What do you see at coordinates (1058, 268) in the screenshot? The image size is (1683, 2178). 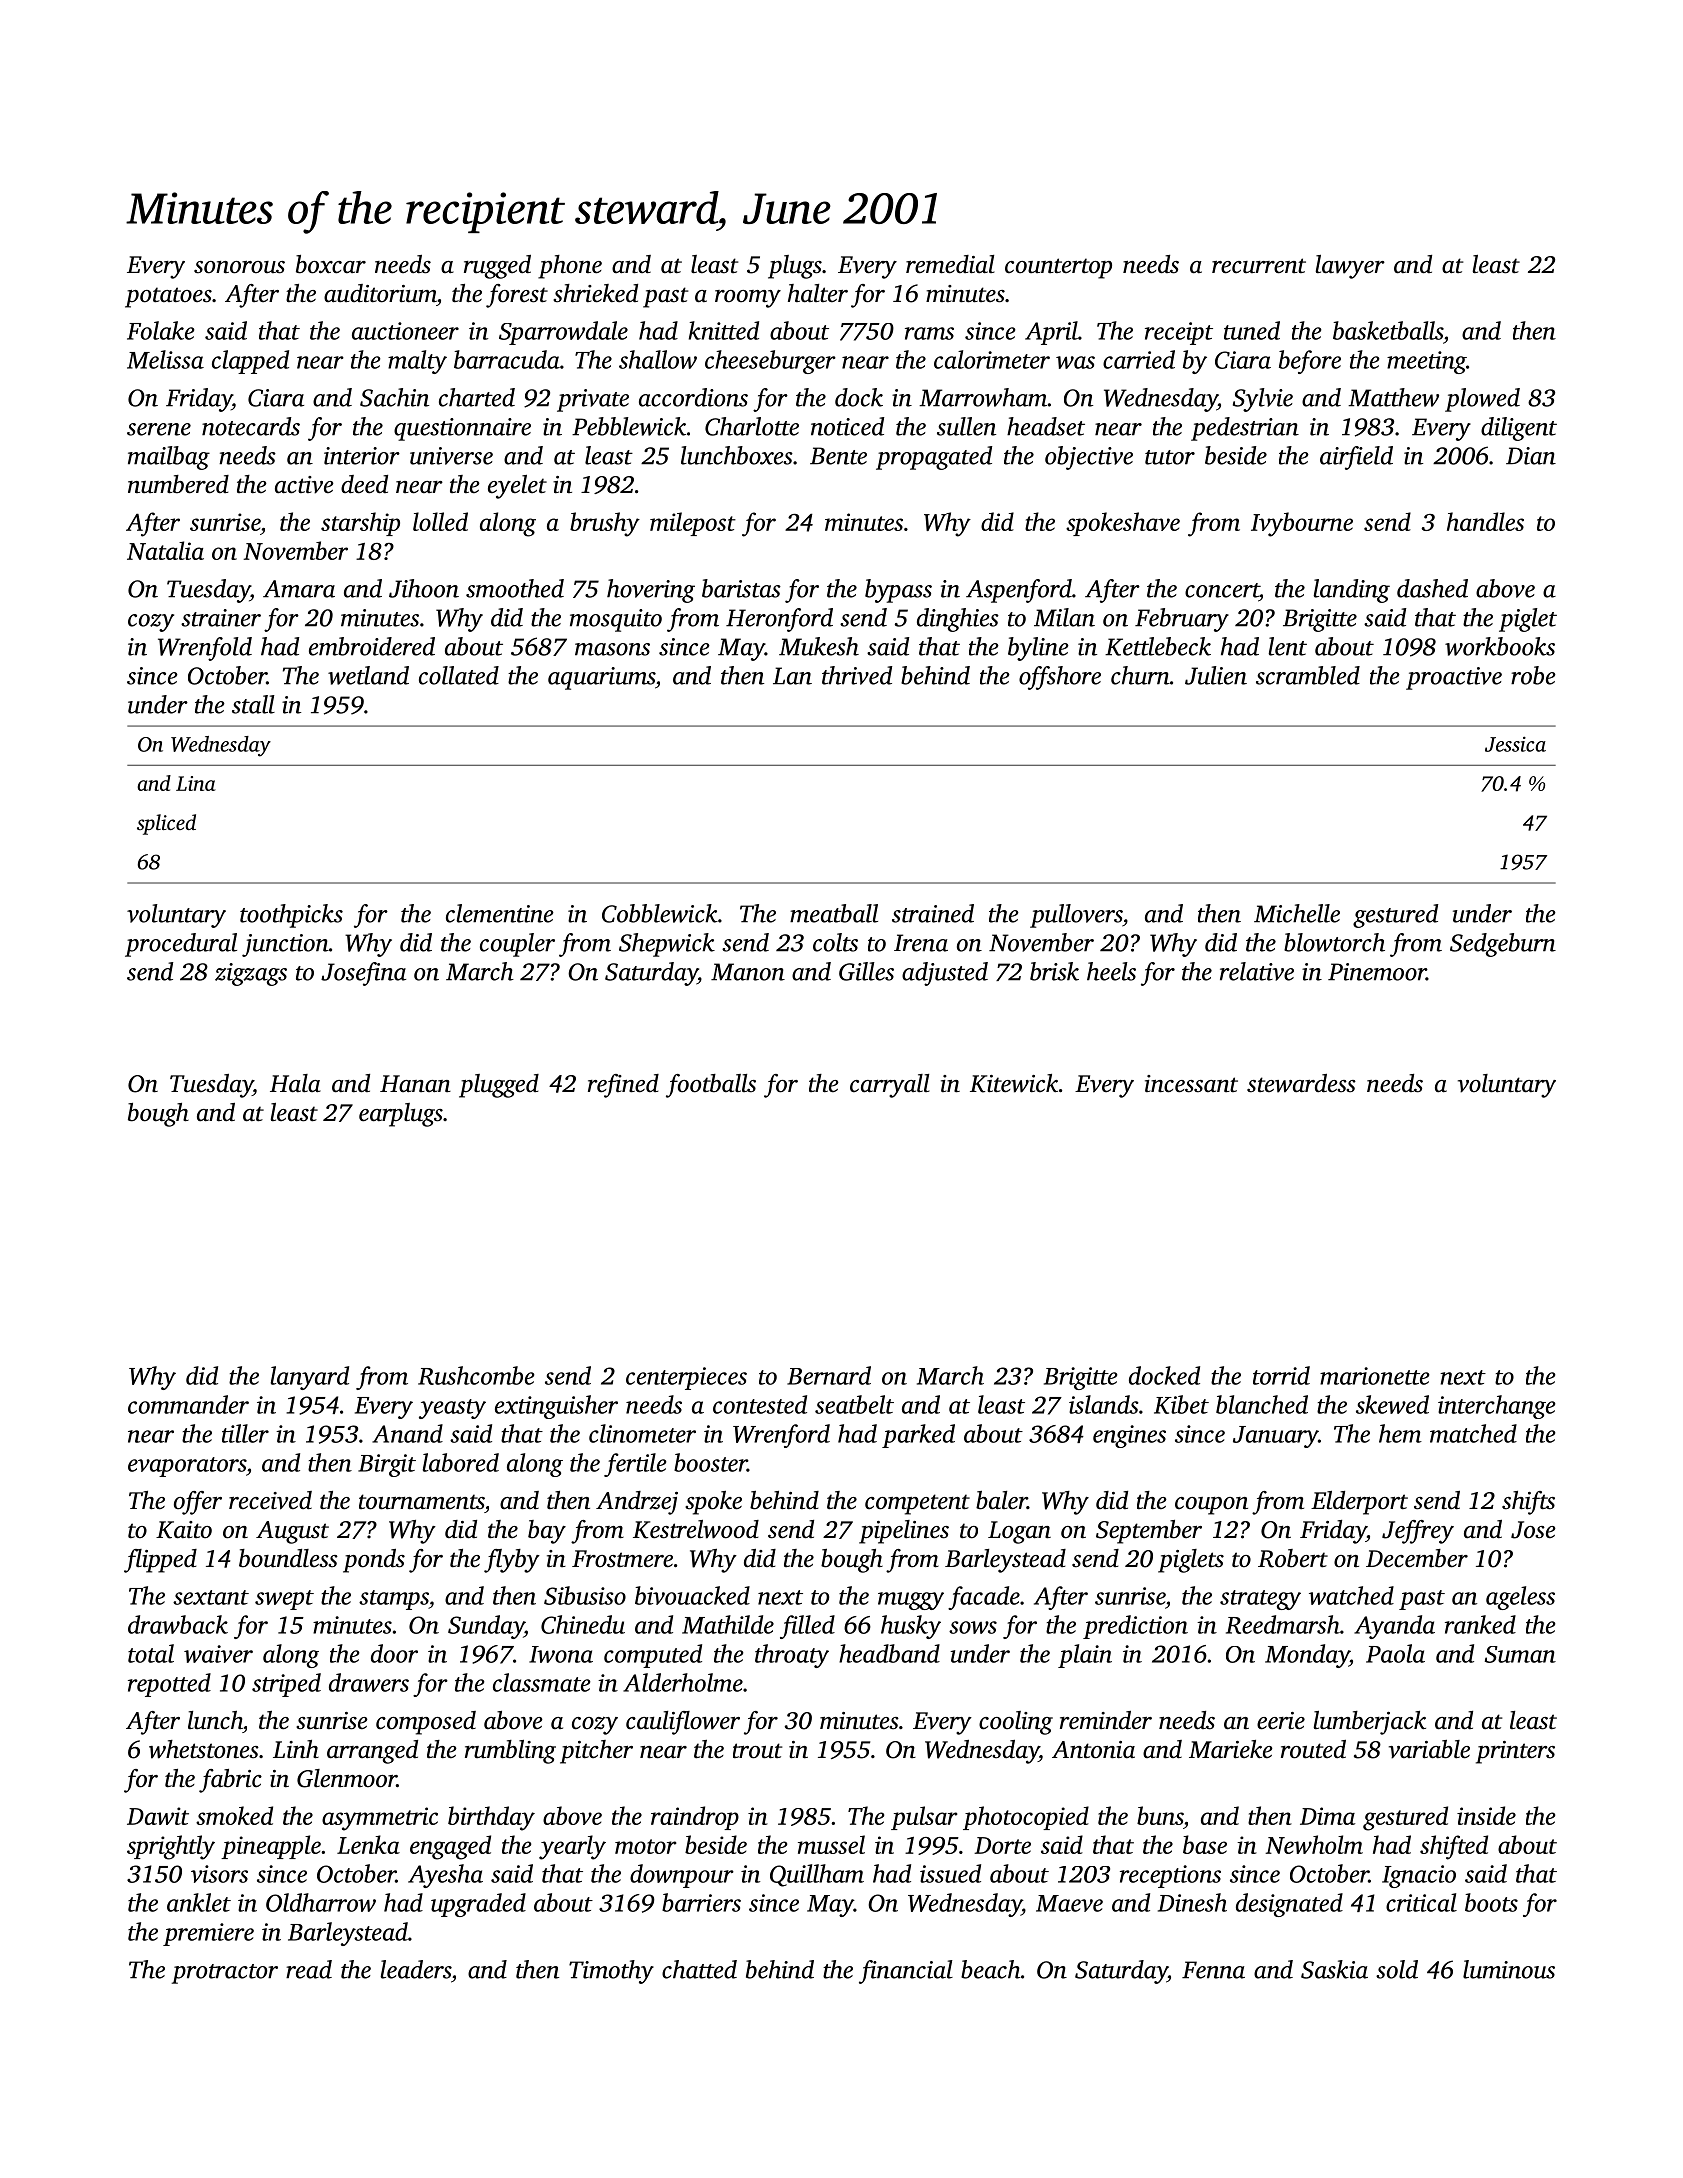 I see `countertop` at bounding box center [1058, 268].
